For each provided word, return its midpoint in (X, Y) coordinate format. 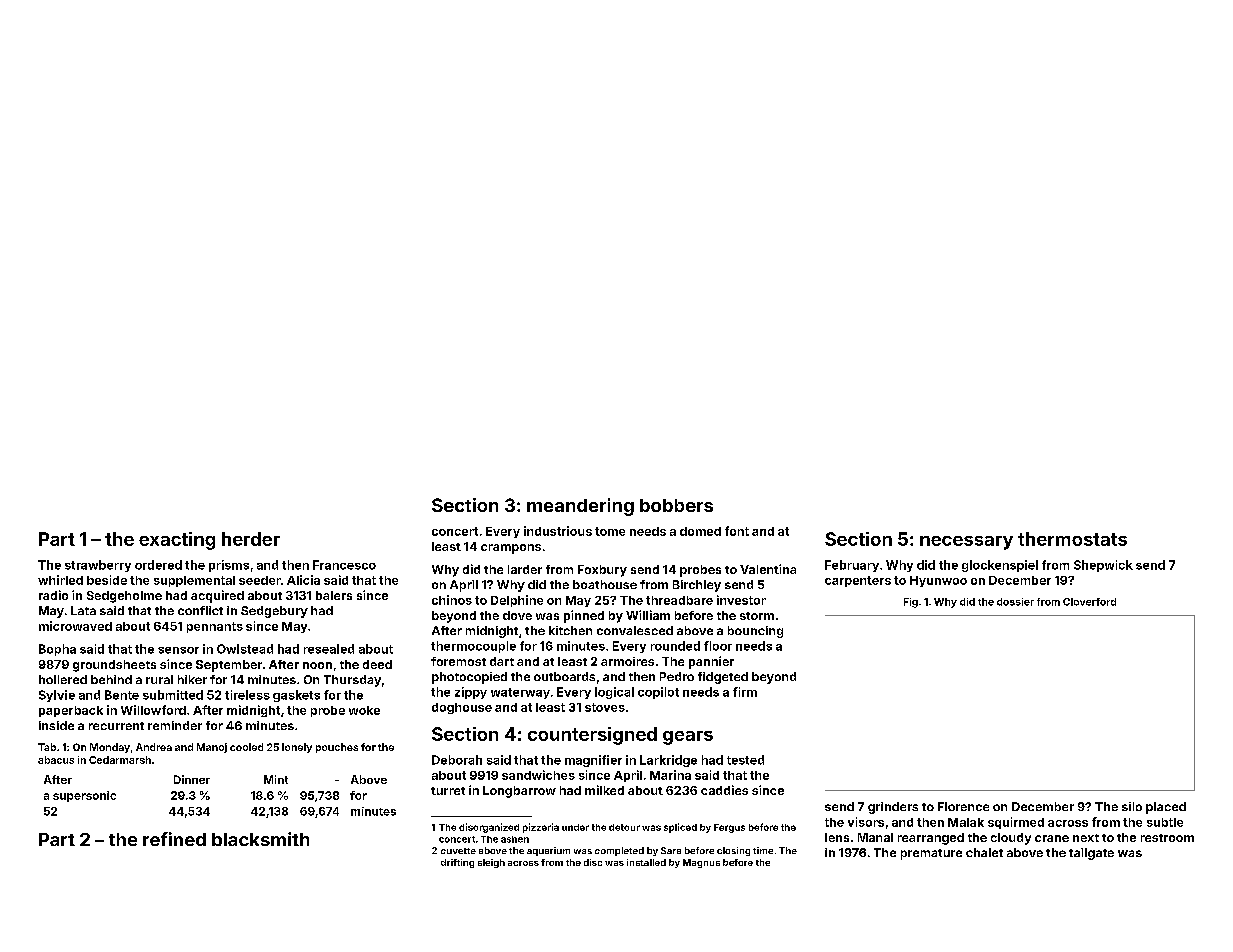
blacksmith (260, 839)
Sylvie (57, 696)
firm (745, 692)
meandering (580, 507)
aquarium (548, 851)
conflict (200, 610)
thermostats (1072, 539)
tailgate (1091, 854)
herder (251, 539)
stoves (605, 707)
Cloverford (1089, 602)
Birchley (697, 586)
